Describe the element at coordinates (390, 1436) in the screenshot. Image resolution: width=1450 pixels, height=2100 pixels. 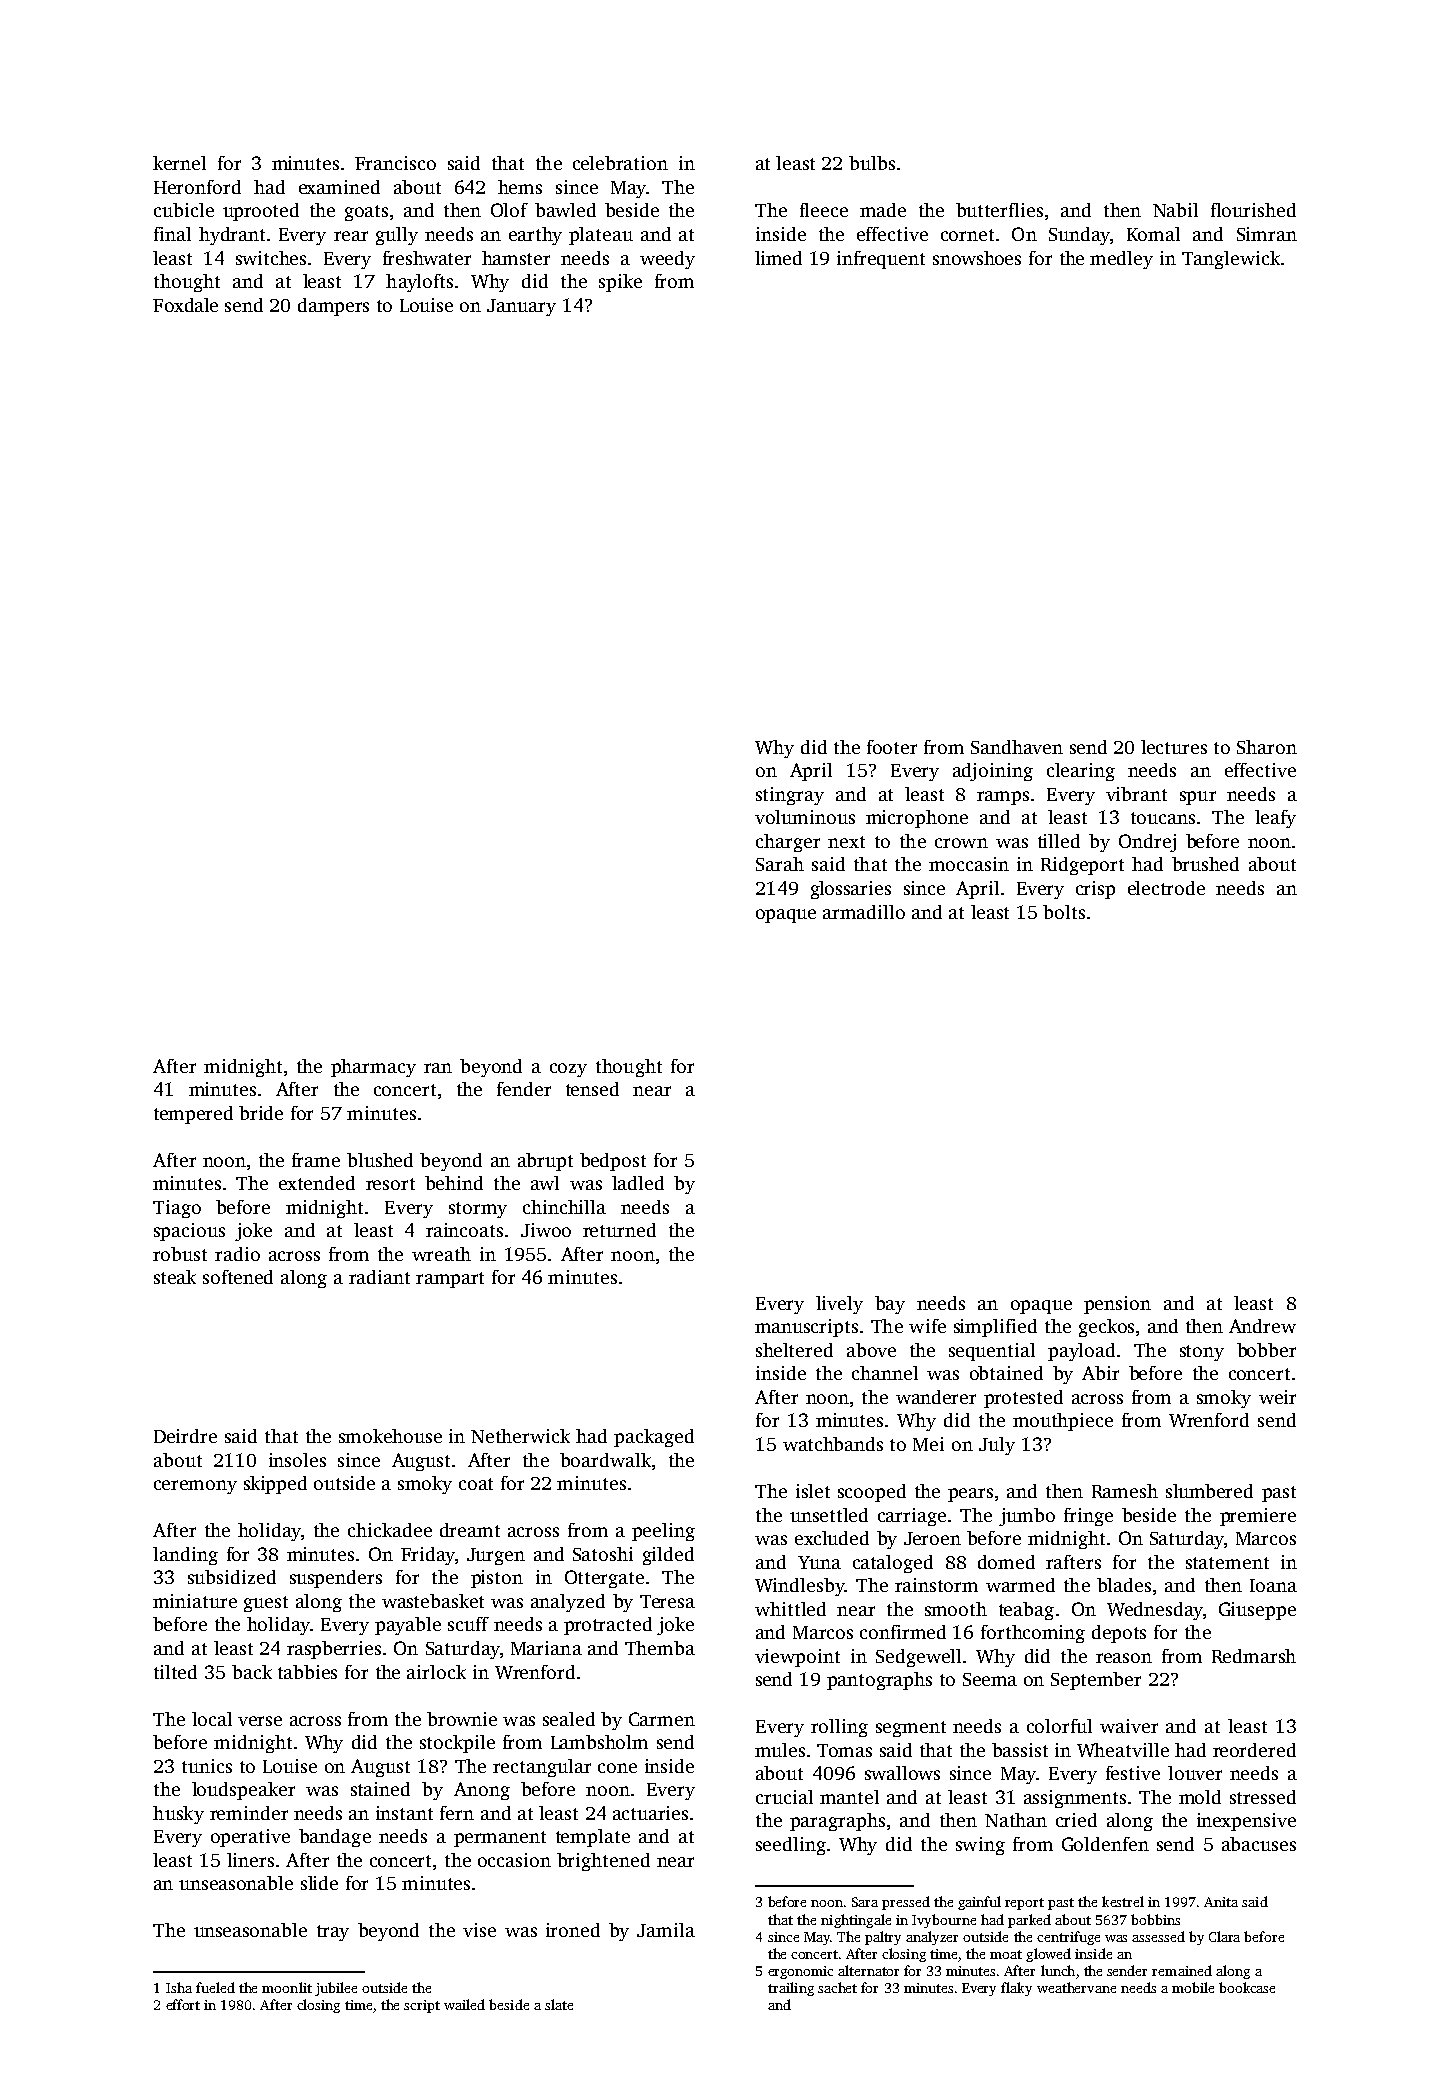
I see `smokehouse` at that location.
